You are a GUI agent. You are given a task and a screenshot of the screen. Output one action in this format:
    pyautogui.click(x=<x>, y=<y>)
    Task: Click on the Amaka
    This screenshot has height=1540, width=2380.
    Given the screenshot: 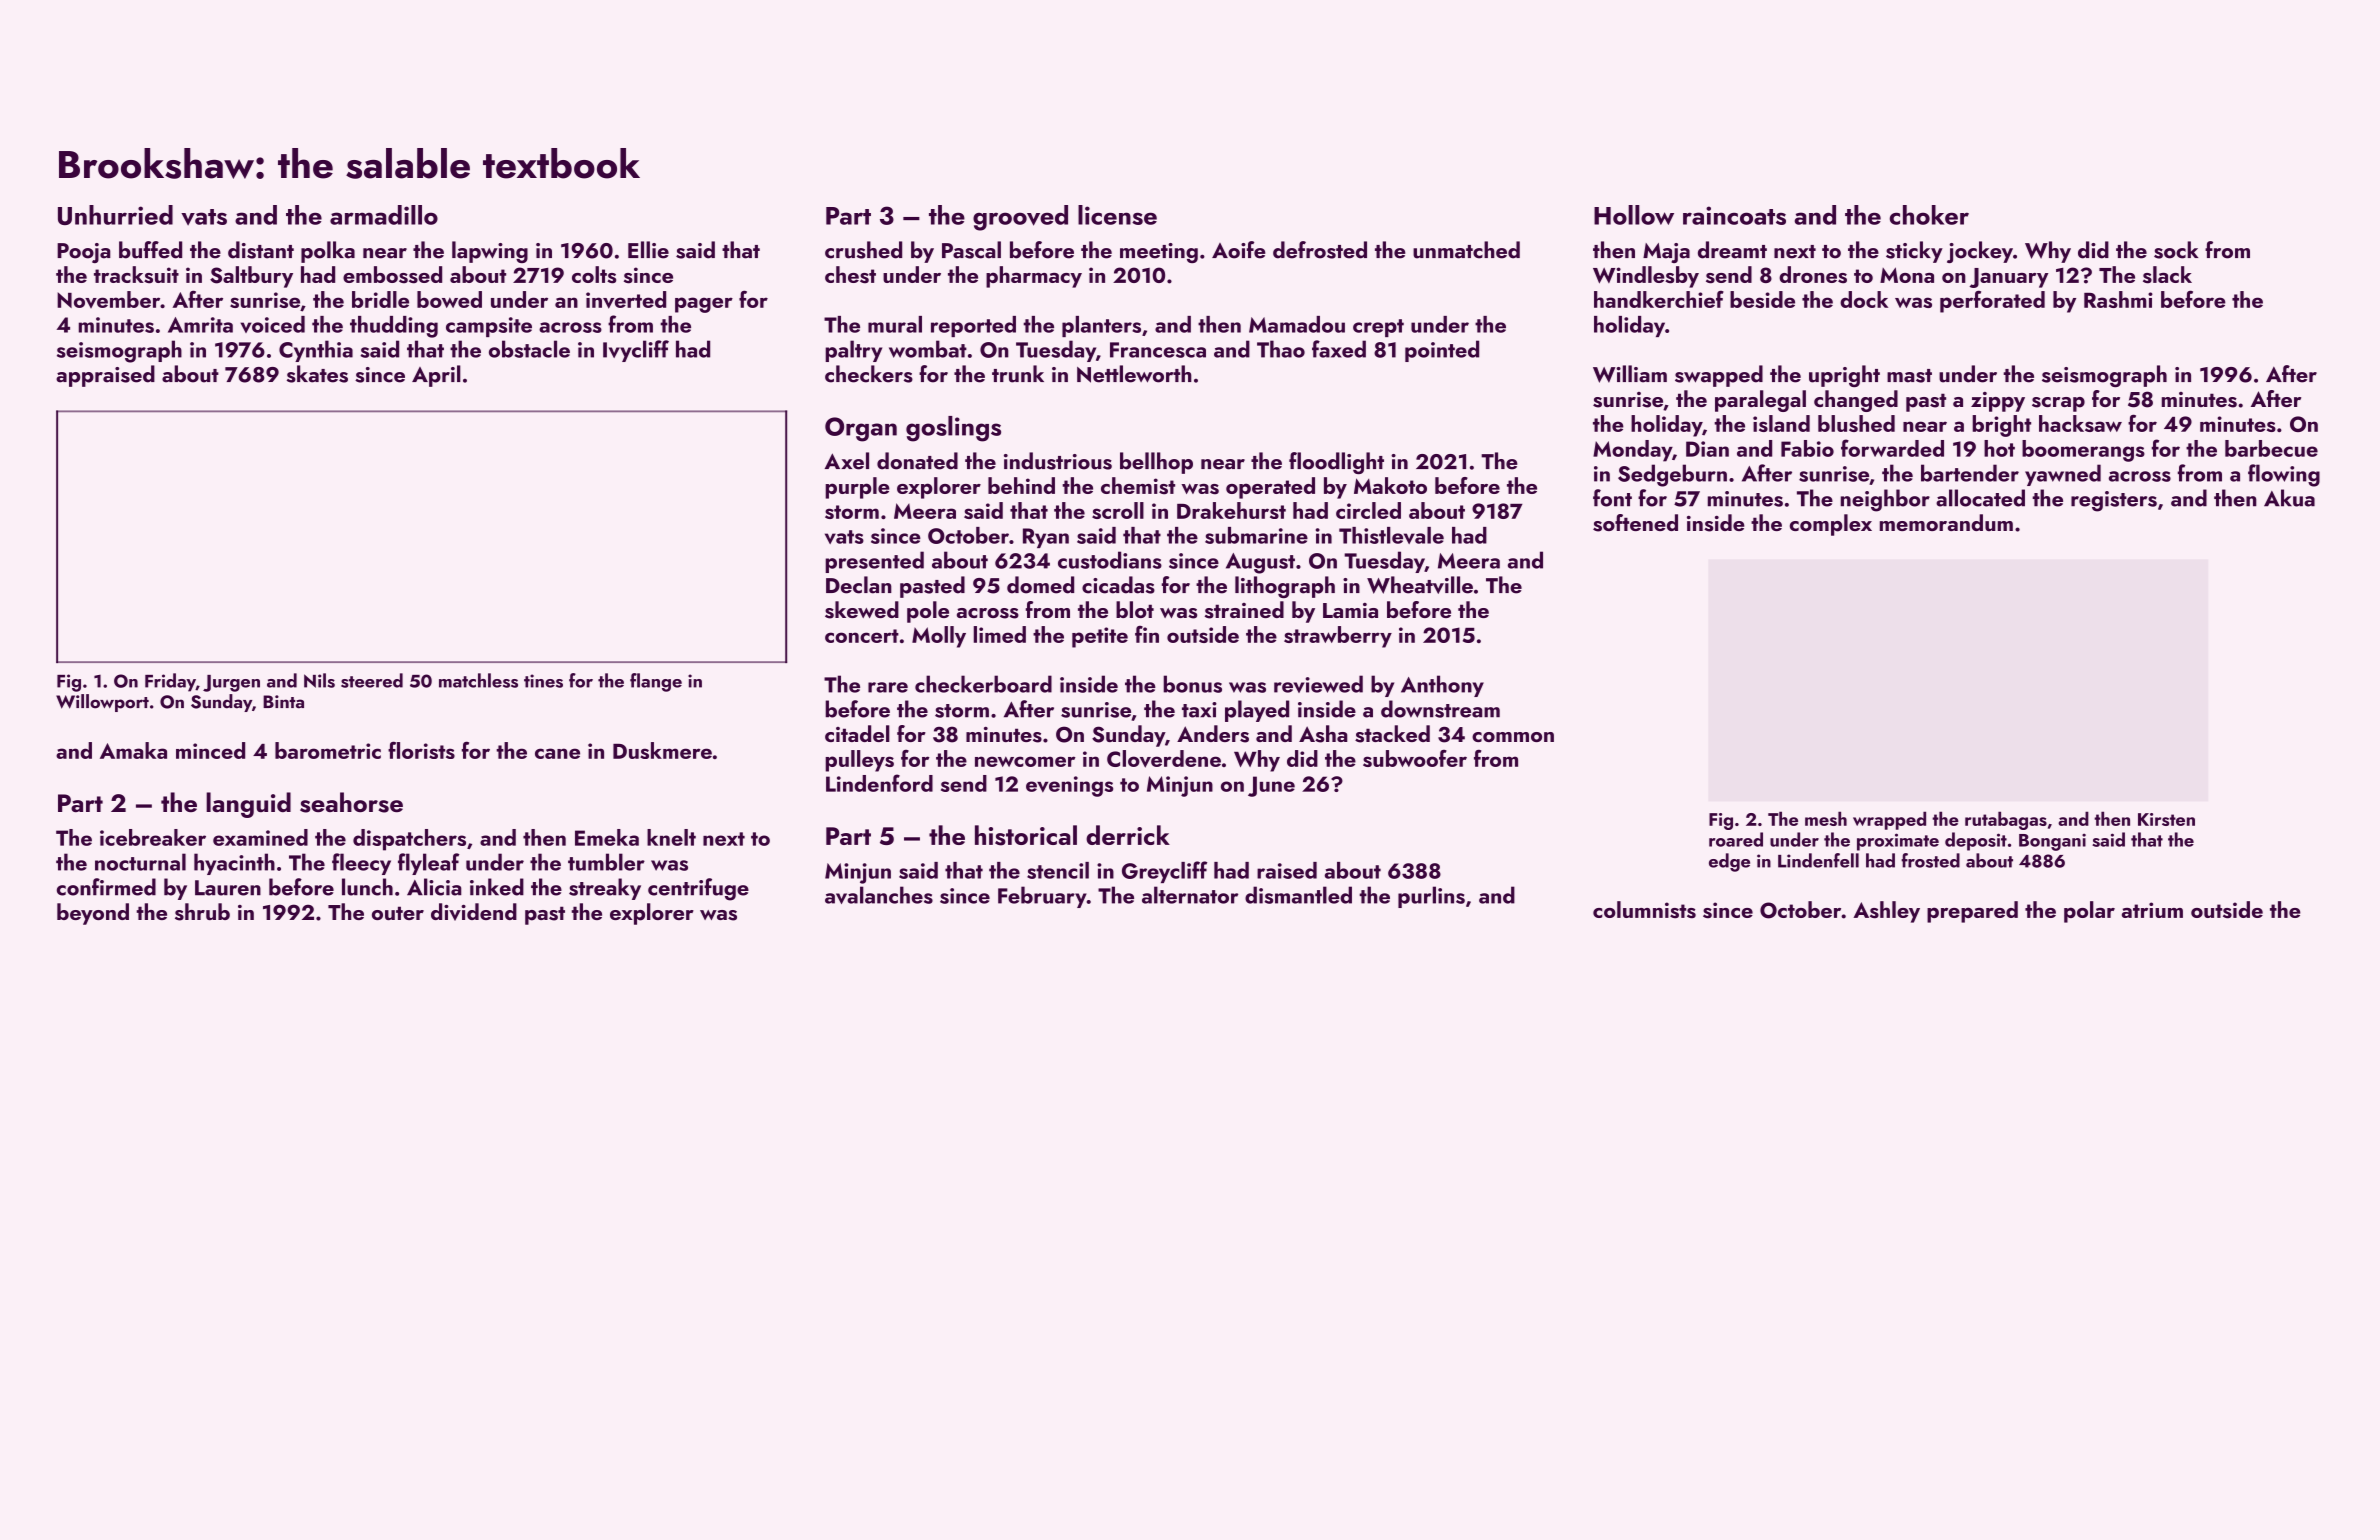 What is the action you would take?
    pyautogui.click(x=133, y=750)
